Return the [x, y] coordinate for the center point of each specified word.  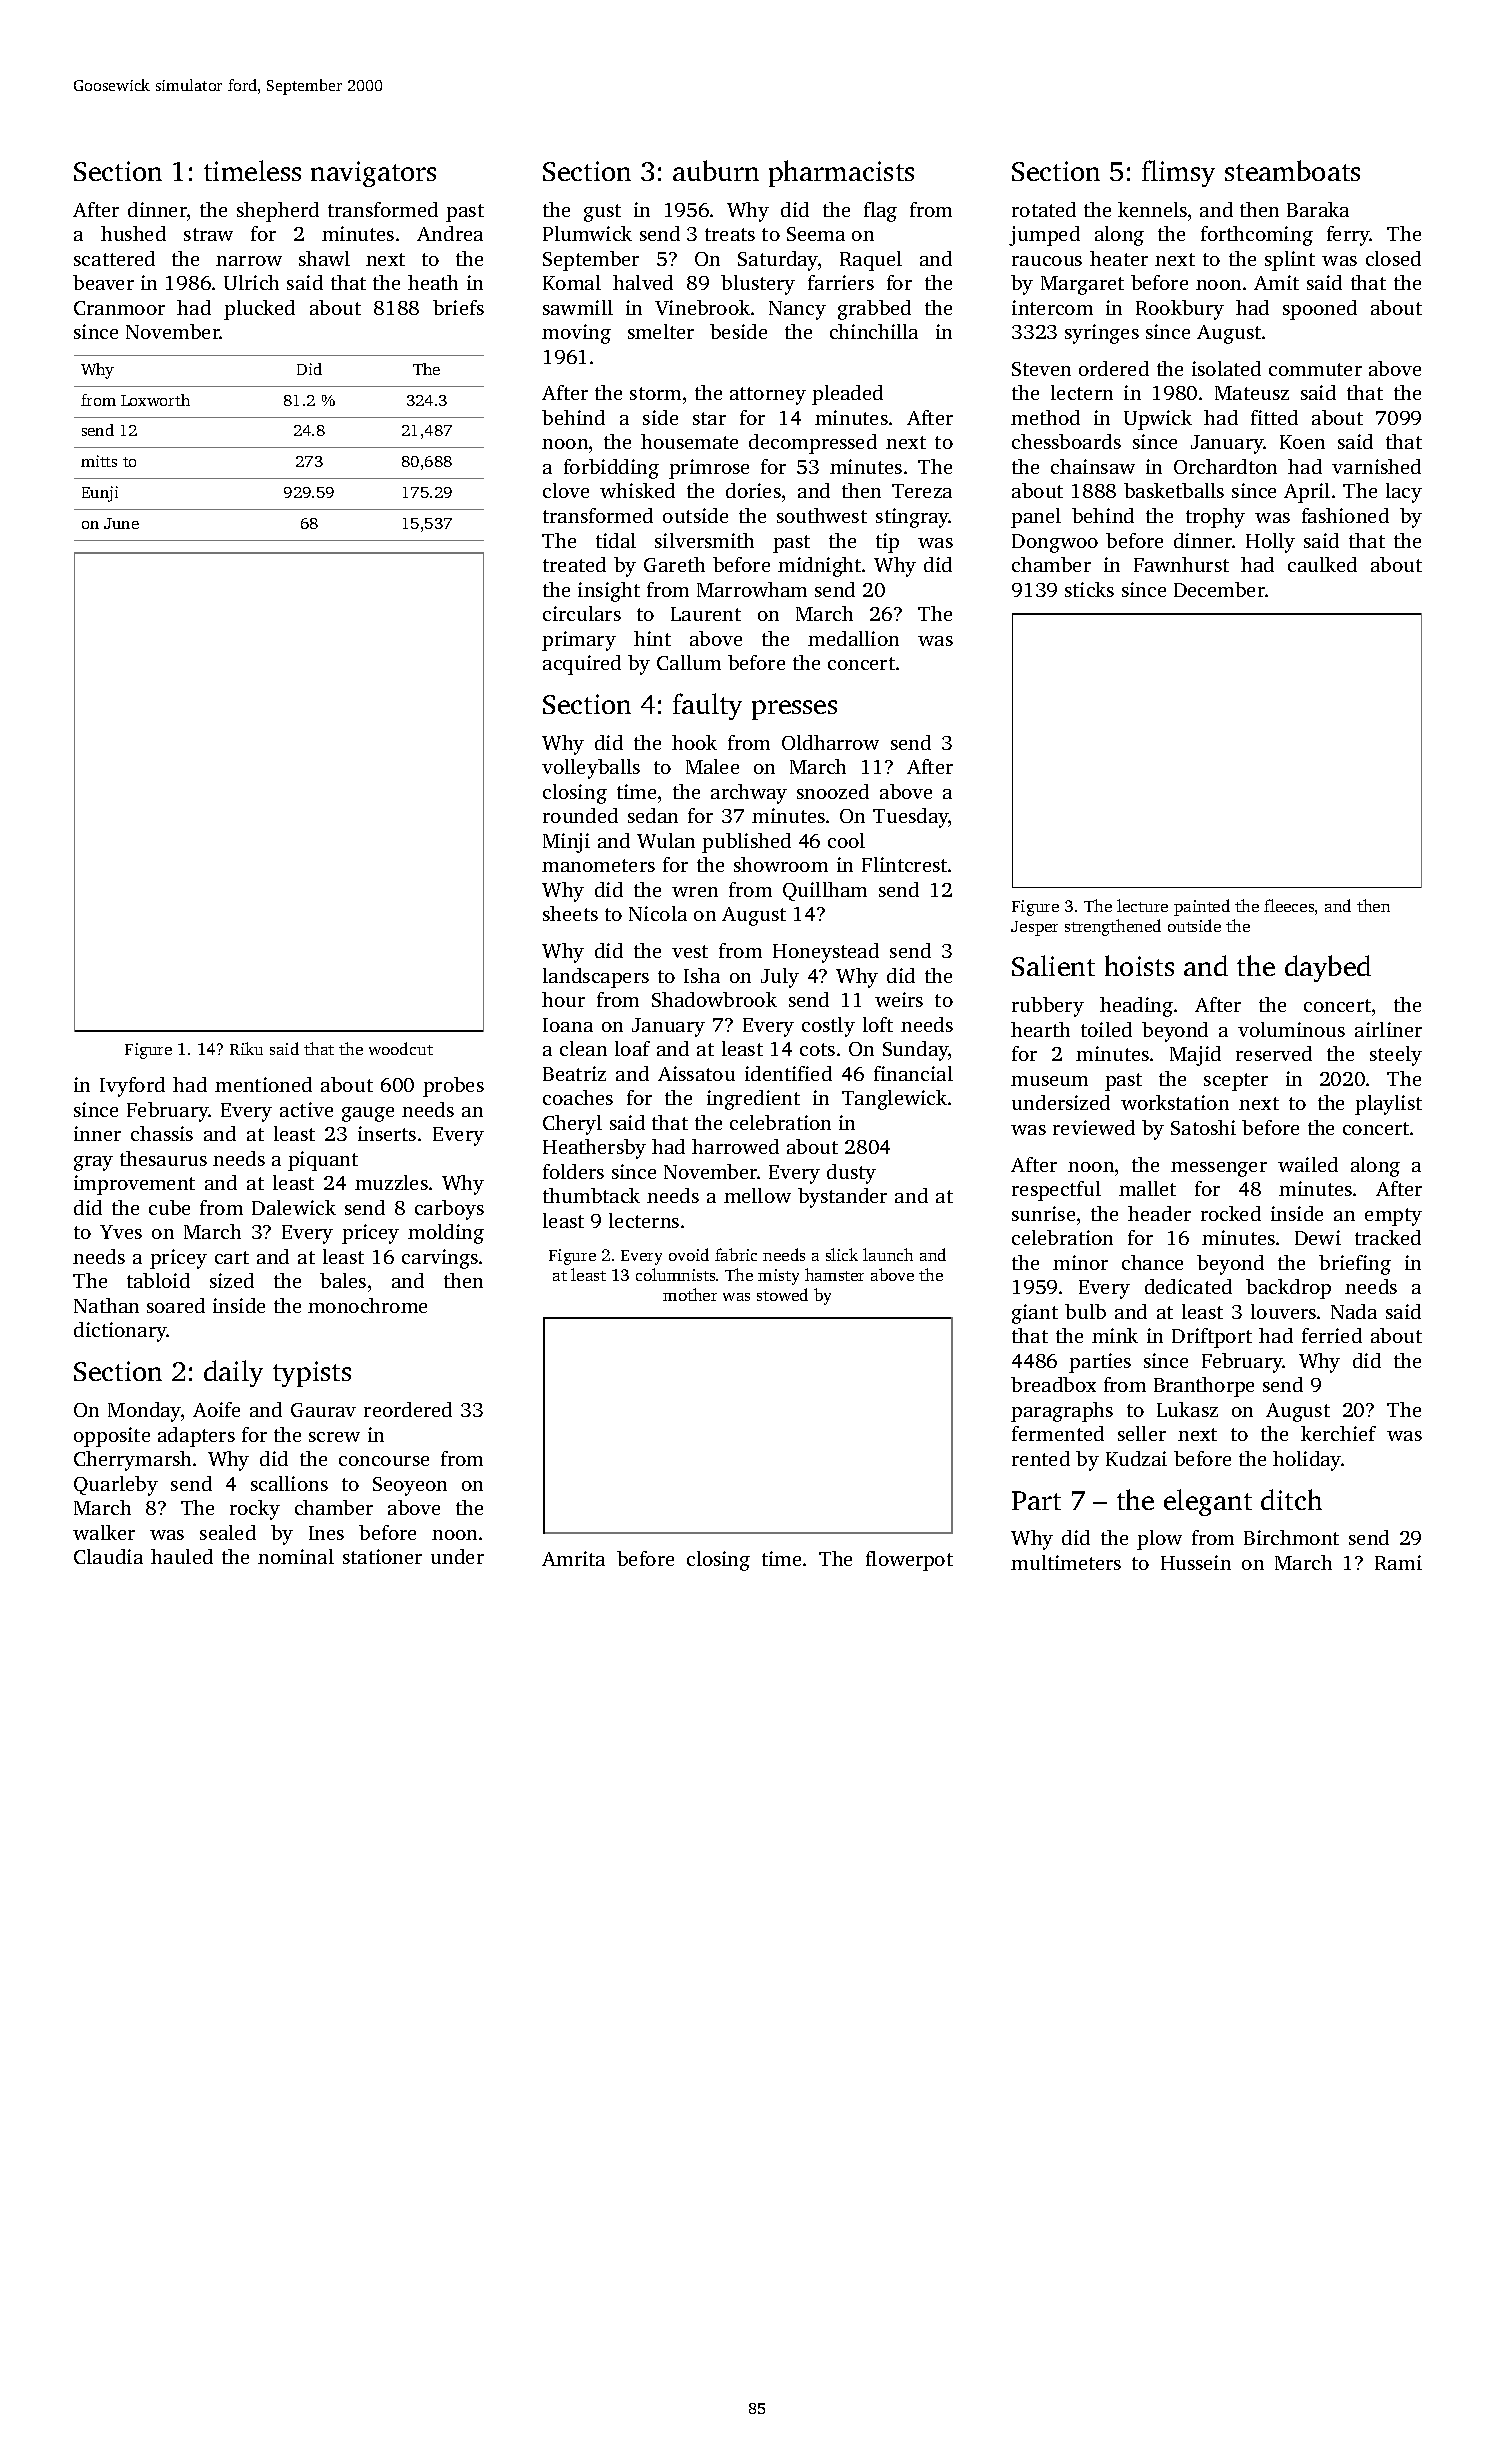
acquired [582, 665]
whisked [637, 490]
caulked [1322, 564]
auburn [716, 170]
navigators [373, 174]
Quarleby [116, 1486]
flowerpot [909, 1561]
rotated [1044, 209]
